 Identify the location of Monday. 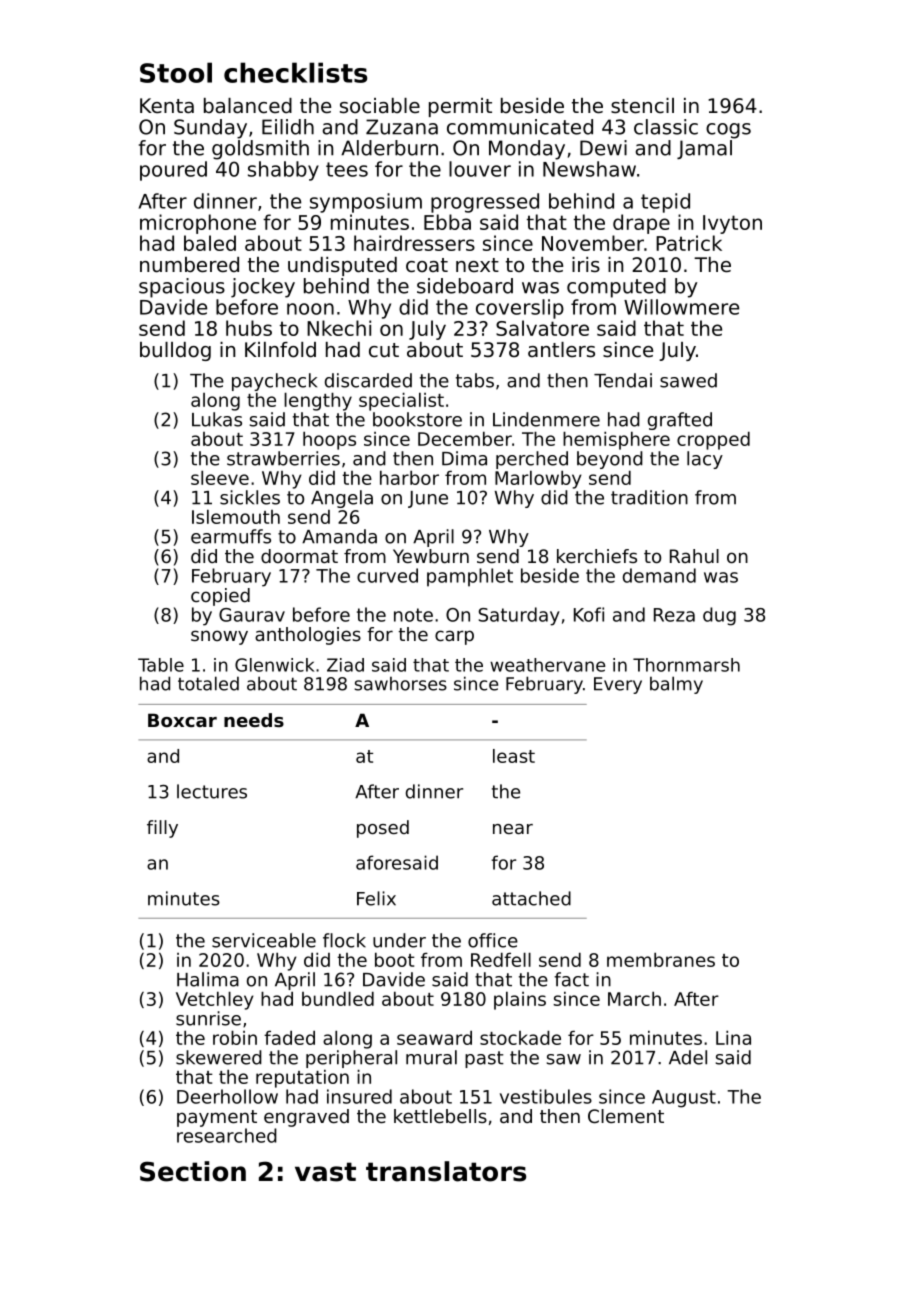
(527, 150).
